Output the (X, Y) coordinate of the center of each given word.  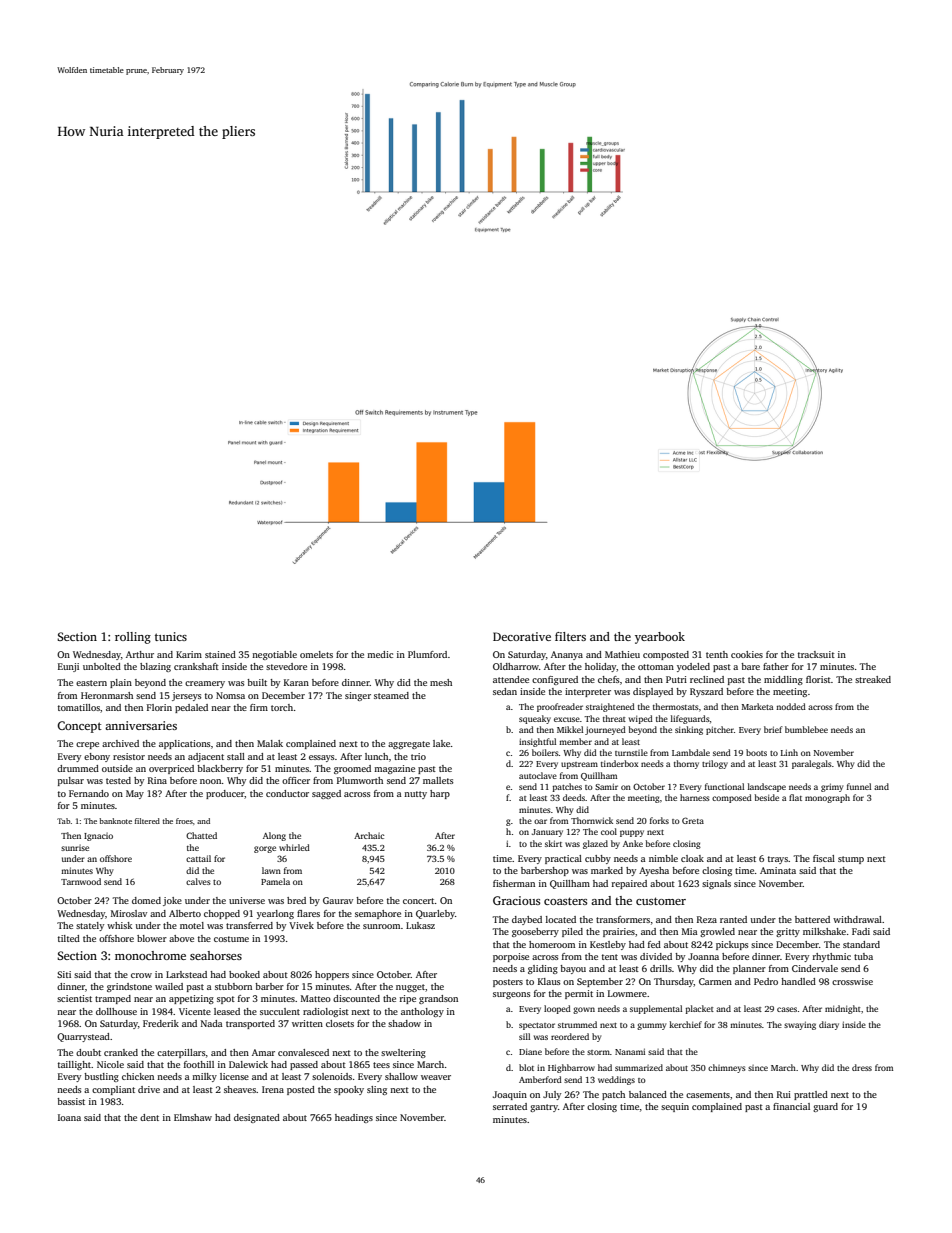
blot (526, 1067)
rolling (133, 638)
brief (773, 729)
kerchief (685, 1024)
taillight (75, 1065)
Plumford (427, 654)
